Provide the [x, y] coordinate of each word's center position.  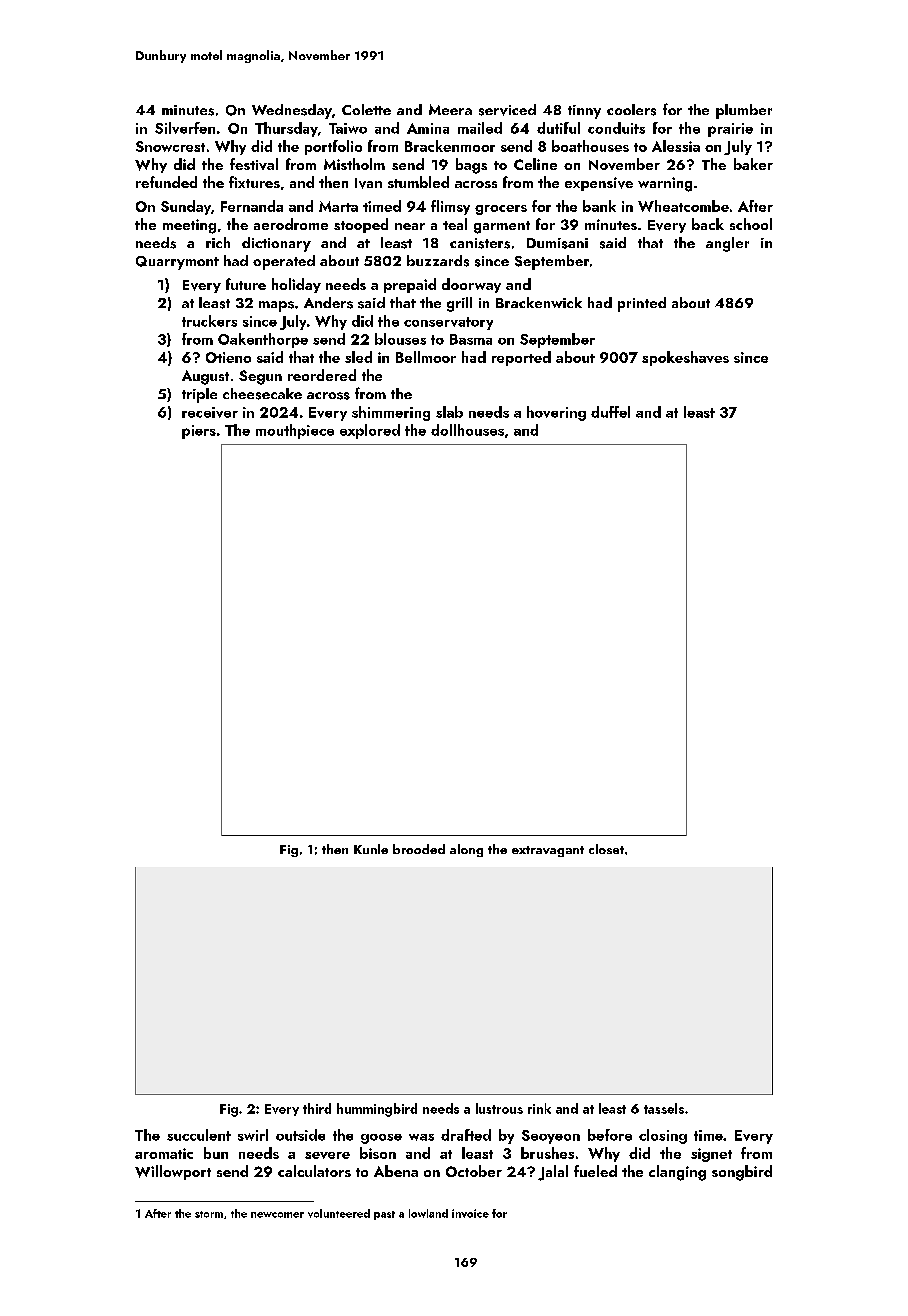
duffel [610, 412]
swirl [253, 1135]
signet [711, 1155]
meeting [189, 226]
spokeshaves [685, 358]
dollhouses [467, 430]
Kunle [371, 849]
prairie [730, 130]
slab [449, 412]
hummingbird [377, 1110]
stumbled [418, 182]
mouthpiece [295, 431]
